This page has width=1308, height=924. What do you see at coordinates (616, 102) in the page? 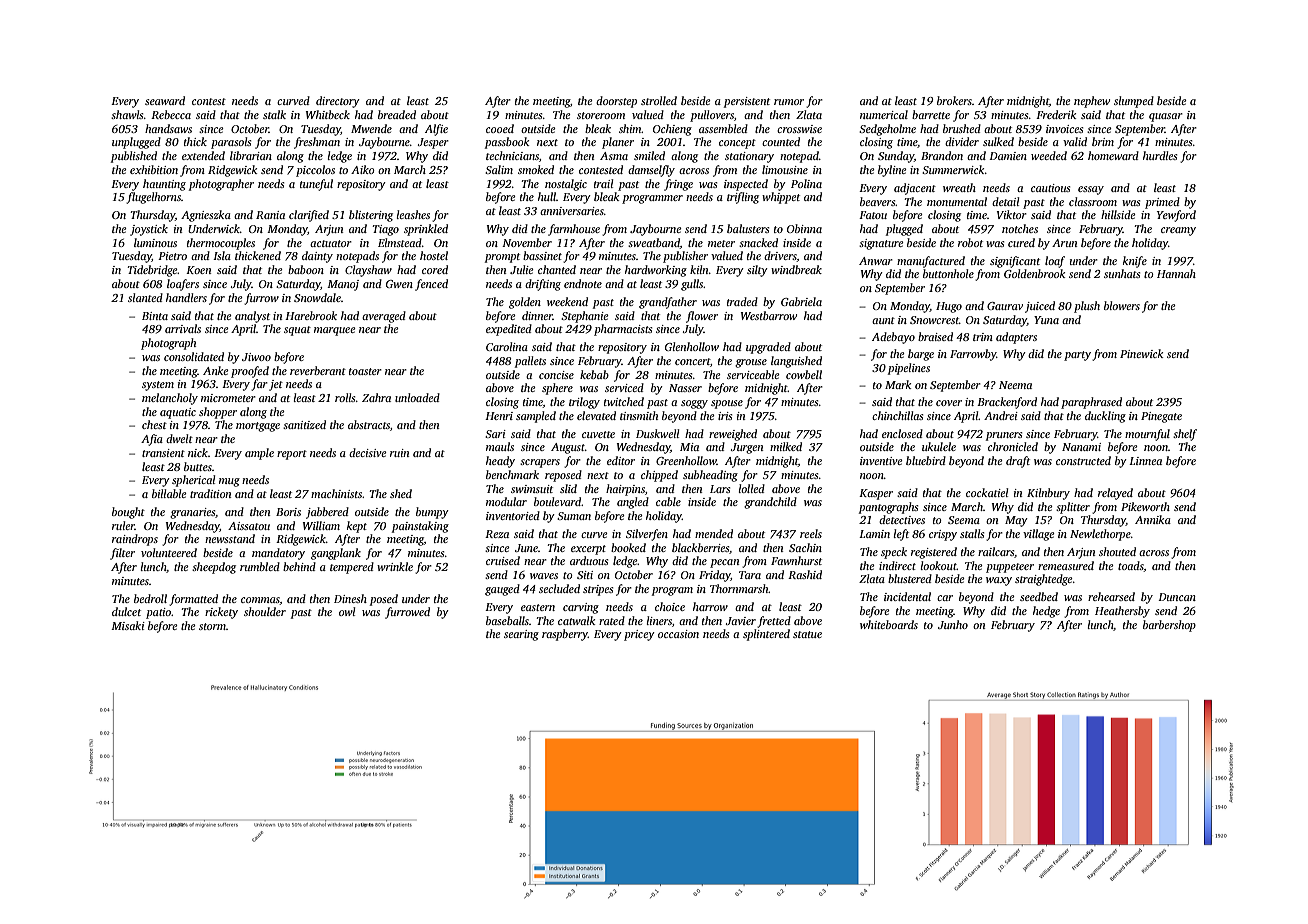
I see `doorstep` at bounding box center [616, 102].
